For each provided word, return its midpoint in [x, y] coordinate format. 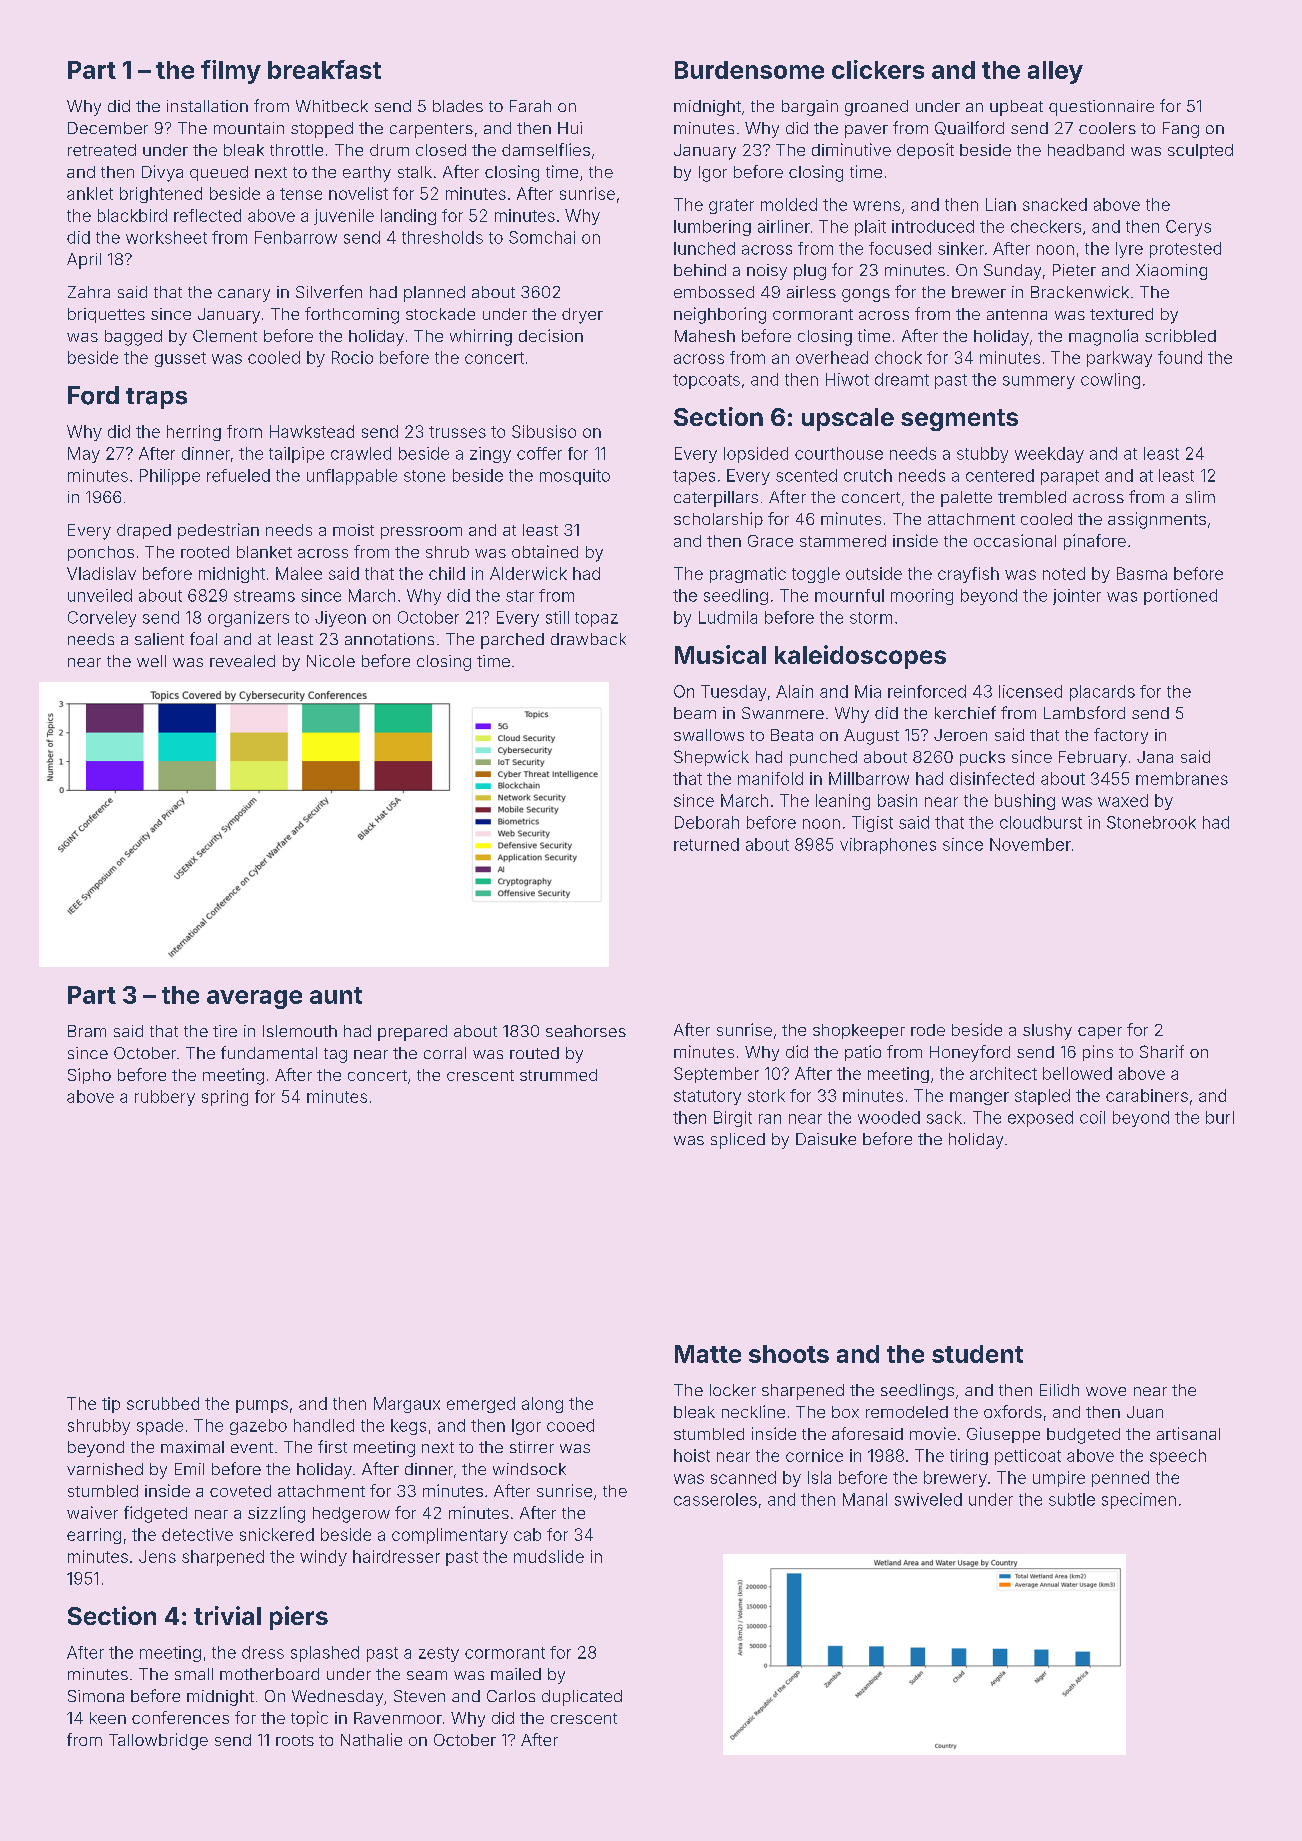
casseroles [715, 1499]
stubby [982, 455]
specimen [1139, 1501]
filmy [231, 72]
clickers [878, 69]
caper [1100, 1033]
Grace [770, 541]
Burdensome [749, 70]
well [151, 661]
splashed [325, 1654]
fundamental [269, 1052]
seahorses [586, 1031]
